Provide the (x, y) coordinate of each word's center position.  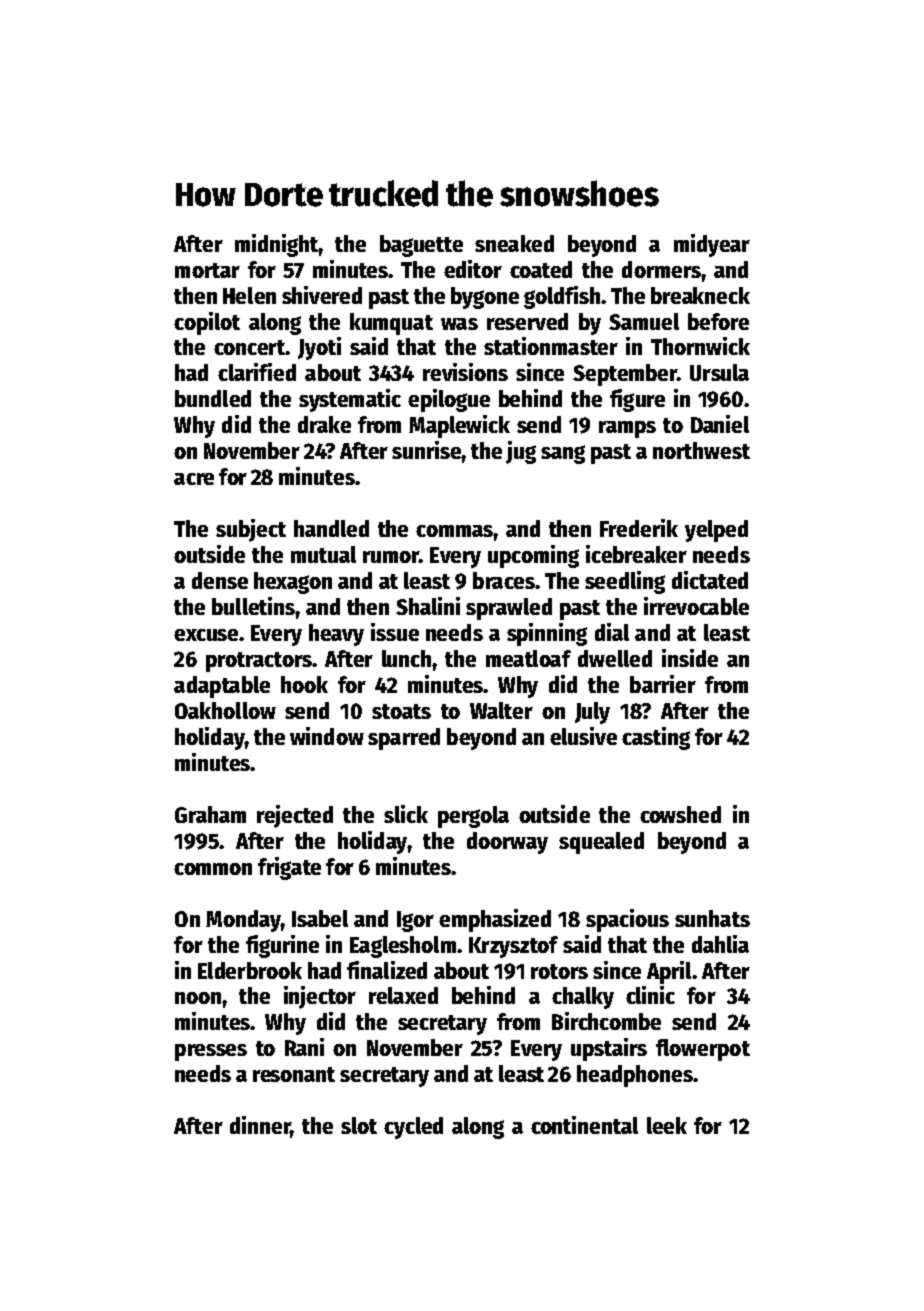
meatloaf (528, 658)
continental (584, 1125)
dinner (260, 1125)
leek (667, 1125)
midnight (277, 245)
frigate (289, 868)
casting (656, 738)
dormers (661, 269)
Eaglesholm (403, 947)
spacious (627, 920)
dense (220, 580)
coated (541, 269)
